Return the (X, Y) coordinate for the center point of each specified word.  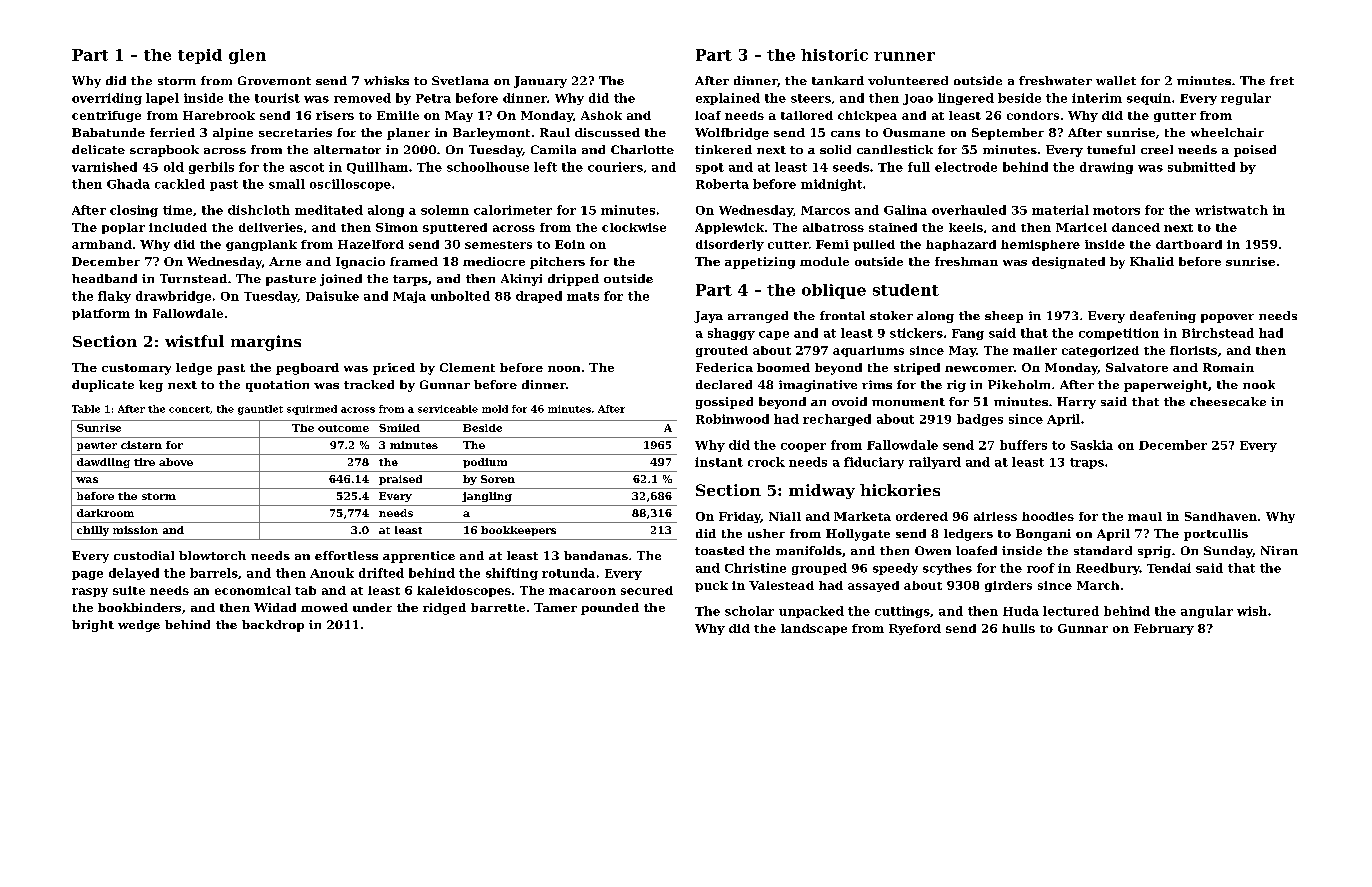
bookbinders (139, 607)
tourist (277, 98)
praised (400, 480)
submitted (1201, 167)
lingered (966, 99)
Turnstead (193, 278)
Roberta (722, 184)
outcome (343, 428)
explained (728, 99)
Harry (1076, 403)
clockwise (634, 227)
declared (724, 384)
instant (719, 462)
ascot (307, 167)
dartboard (1189, 244)
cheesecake (1228, 401)
